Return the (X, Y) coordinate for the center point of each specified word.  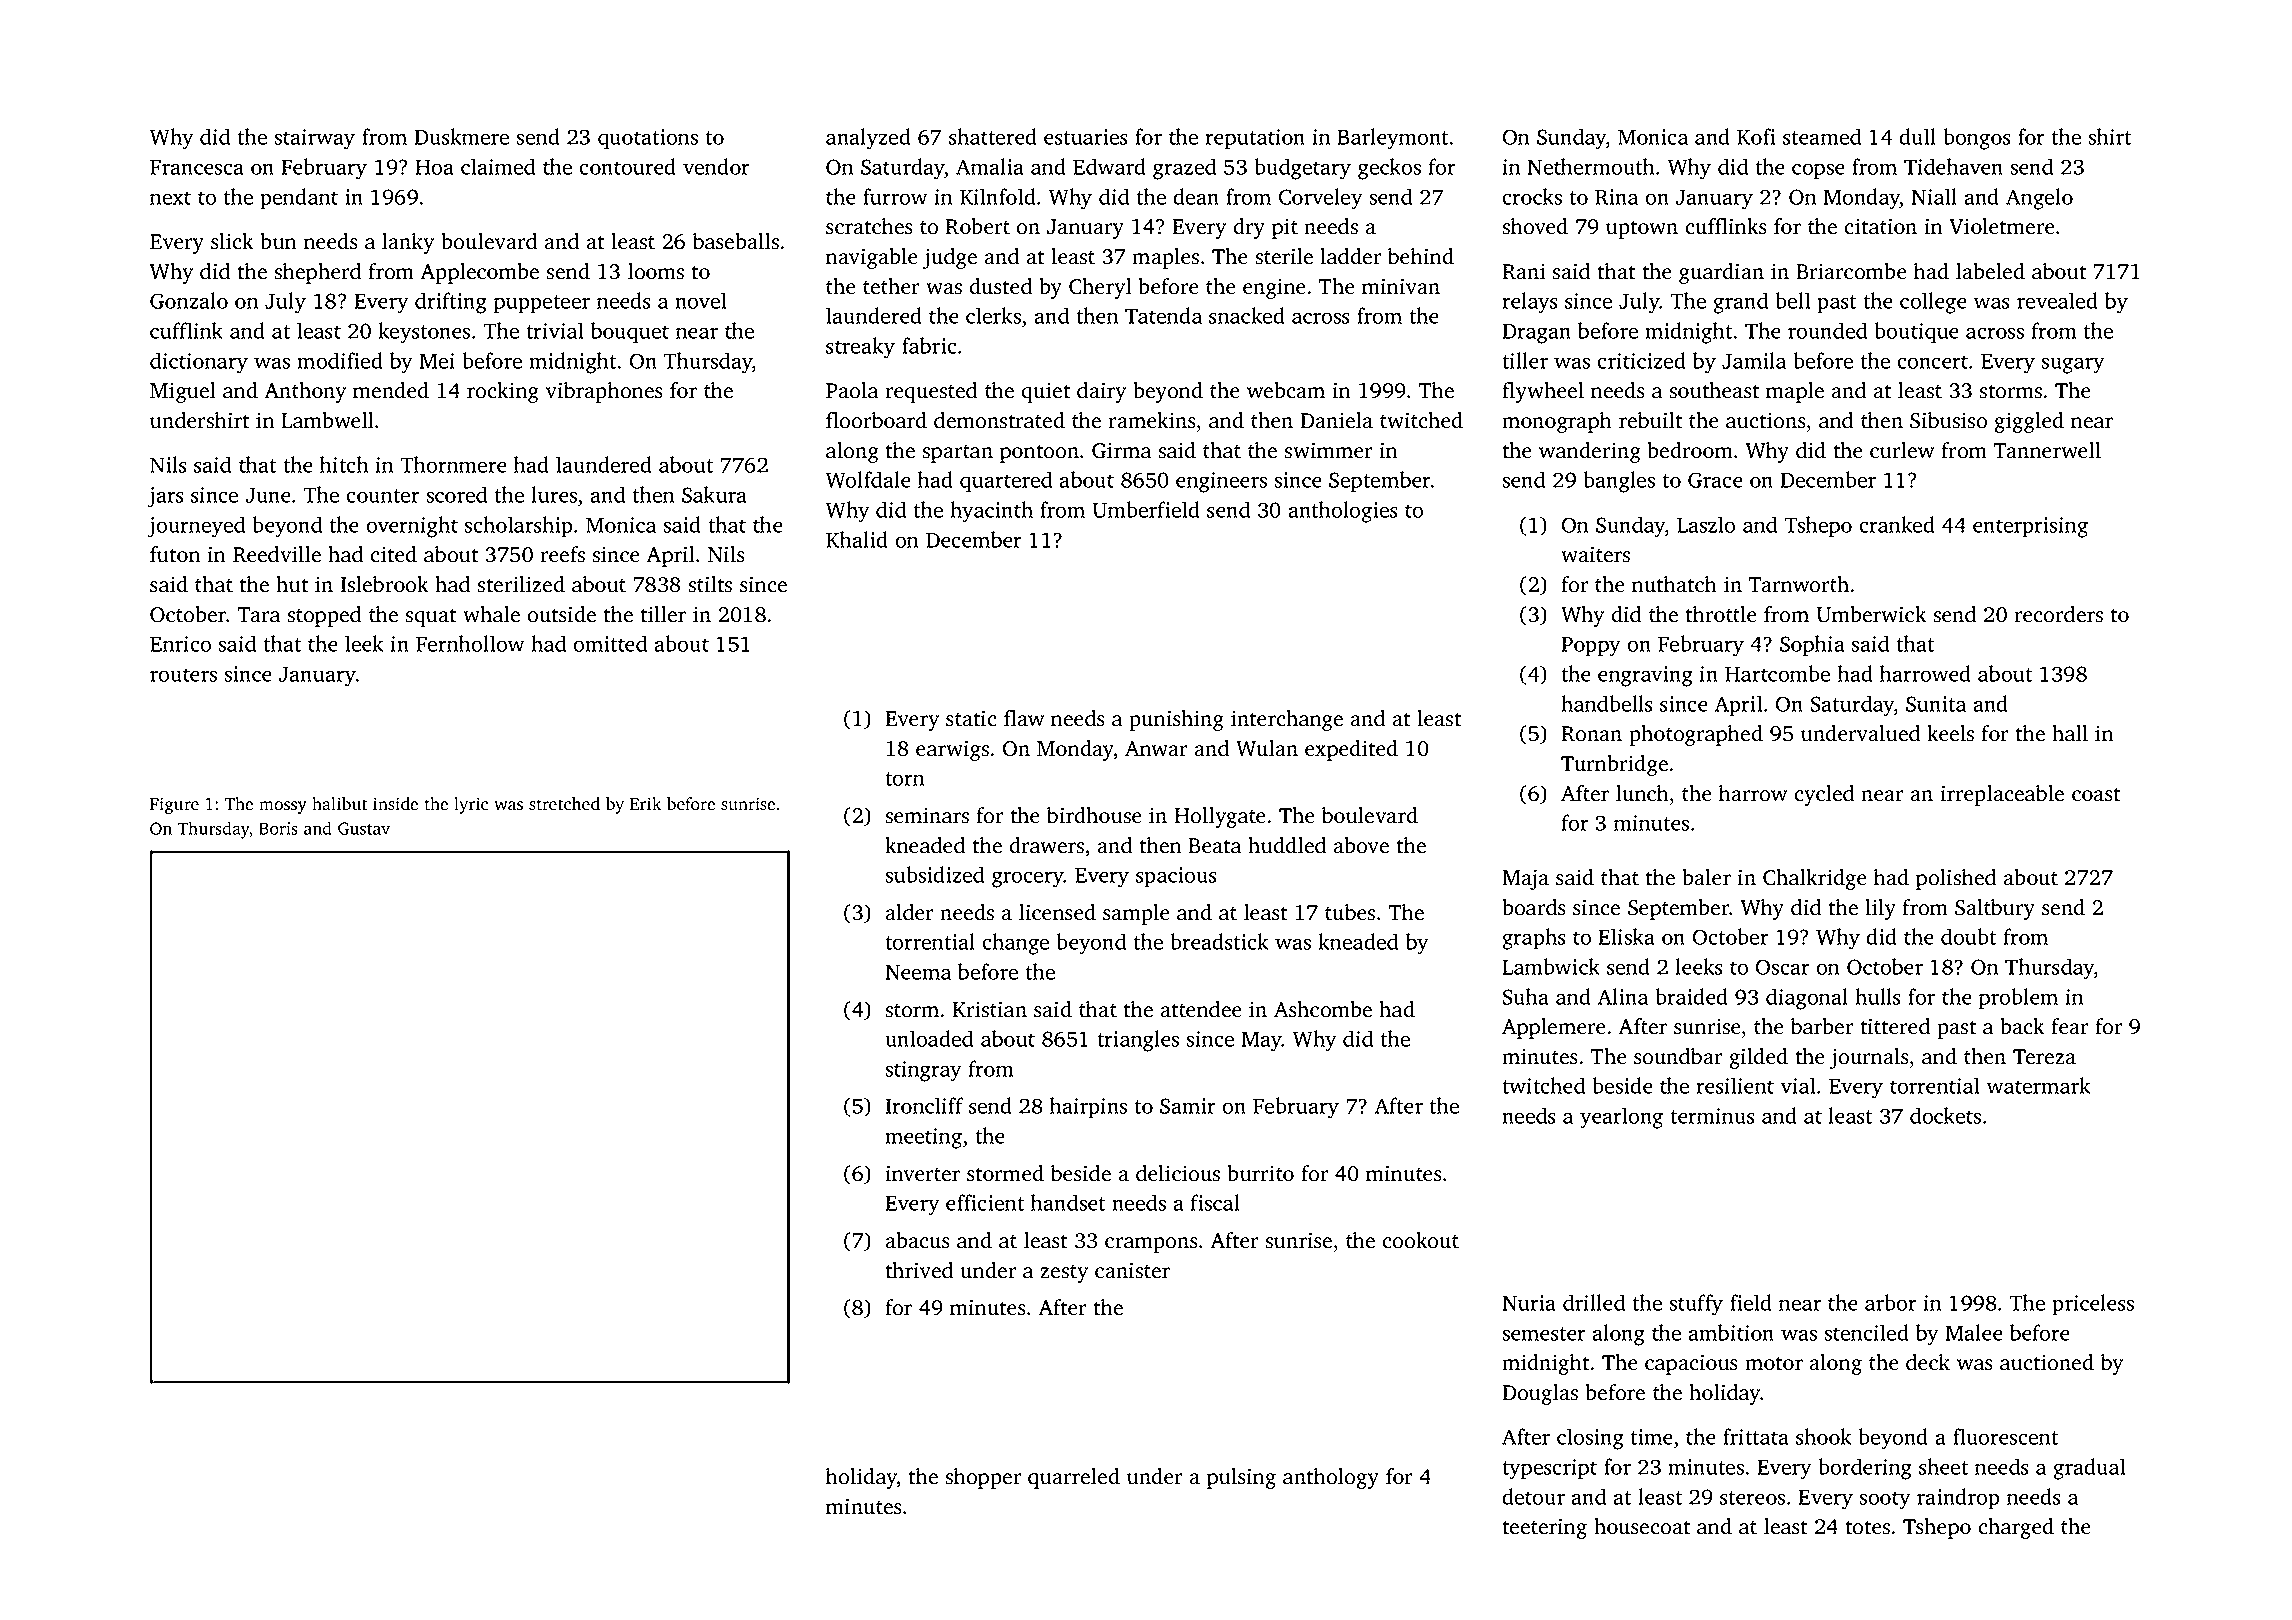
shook (1823, 1436)
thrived (919, 1270)
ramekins (1152, 420)
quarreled (1074, 1478)
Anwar (1156, 749)
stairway (314, 139)
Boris (278, 828)
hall (2070, 733)
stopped (324, 616)
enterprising (2030, 527)
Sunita (1936, 704)
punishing (1176, 720)
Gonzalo (189, 300)
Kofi (1756, 136)
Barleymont (1393, 139)
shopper (983, 1478)
